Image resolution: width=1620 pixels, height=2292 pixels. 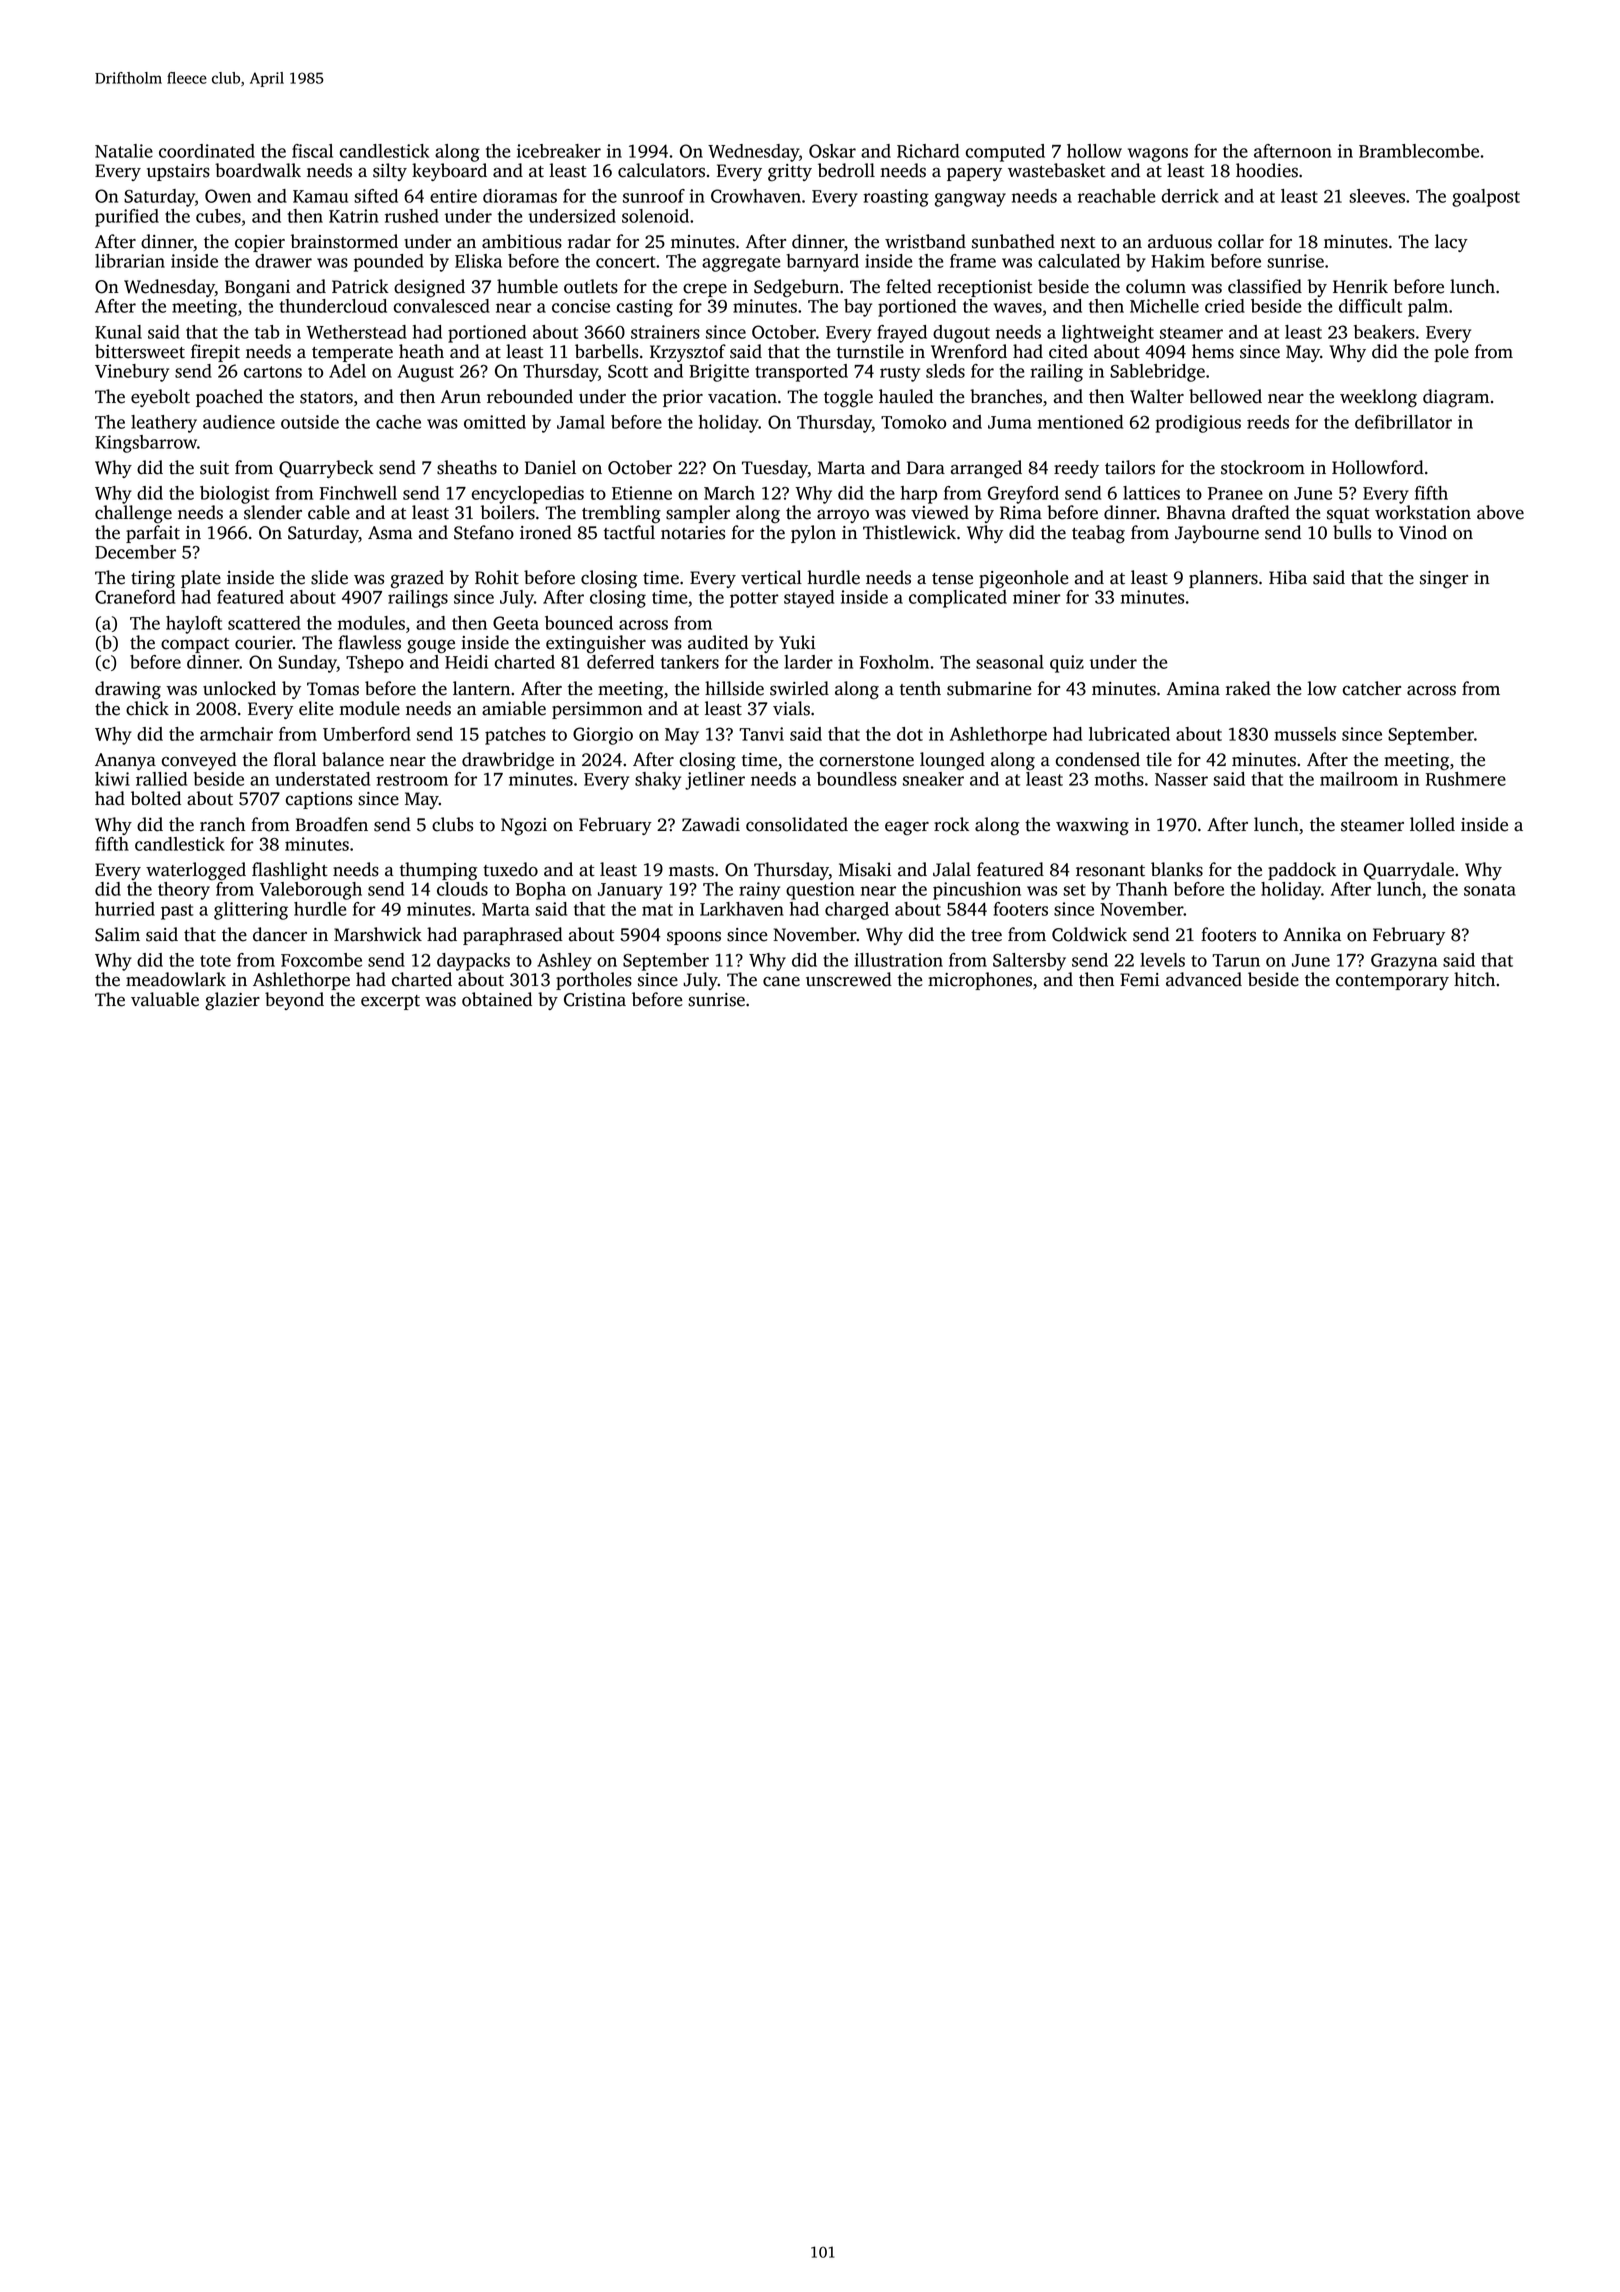 What do you see at coordinates (321, 960) in the screenshot?
I see `Foxcombe` at bounding box center [321, 960].
